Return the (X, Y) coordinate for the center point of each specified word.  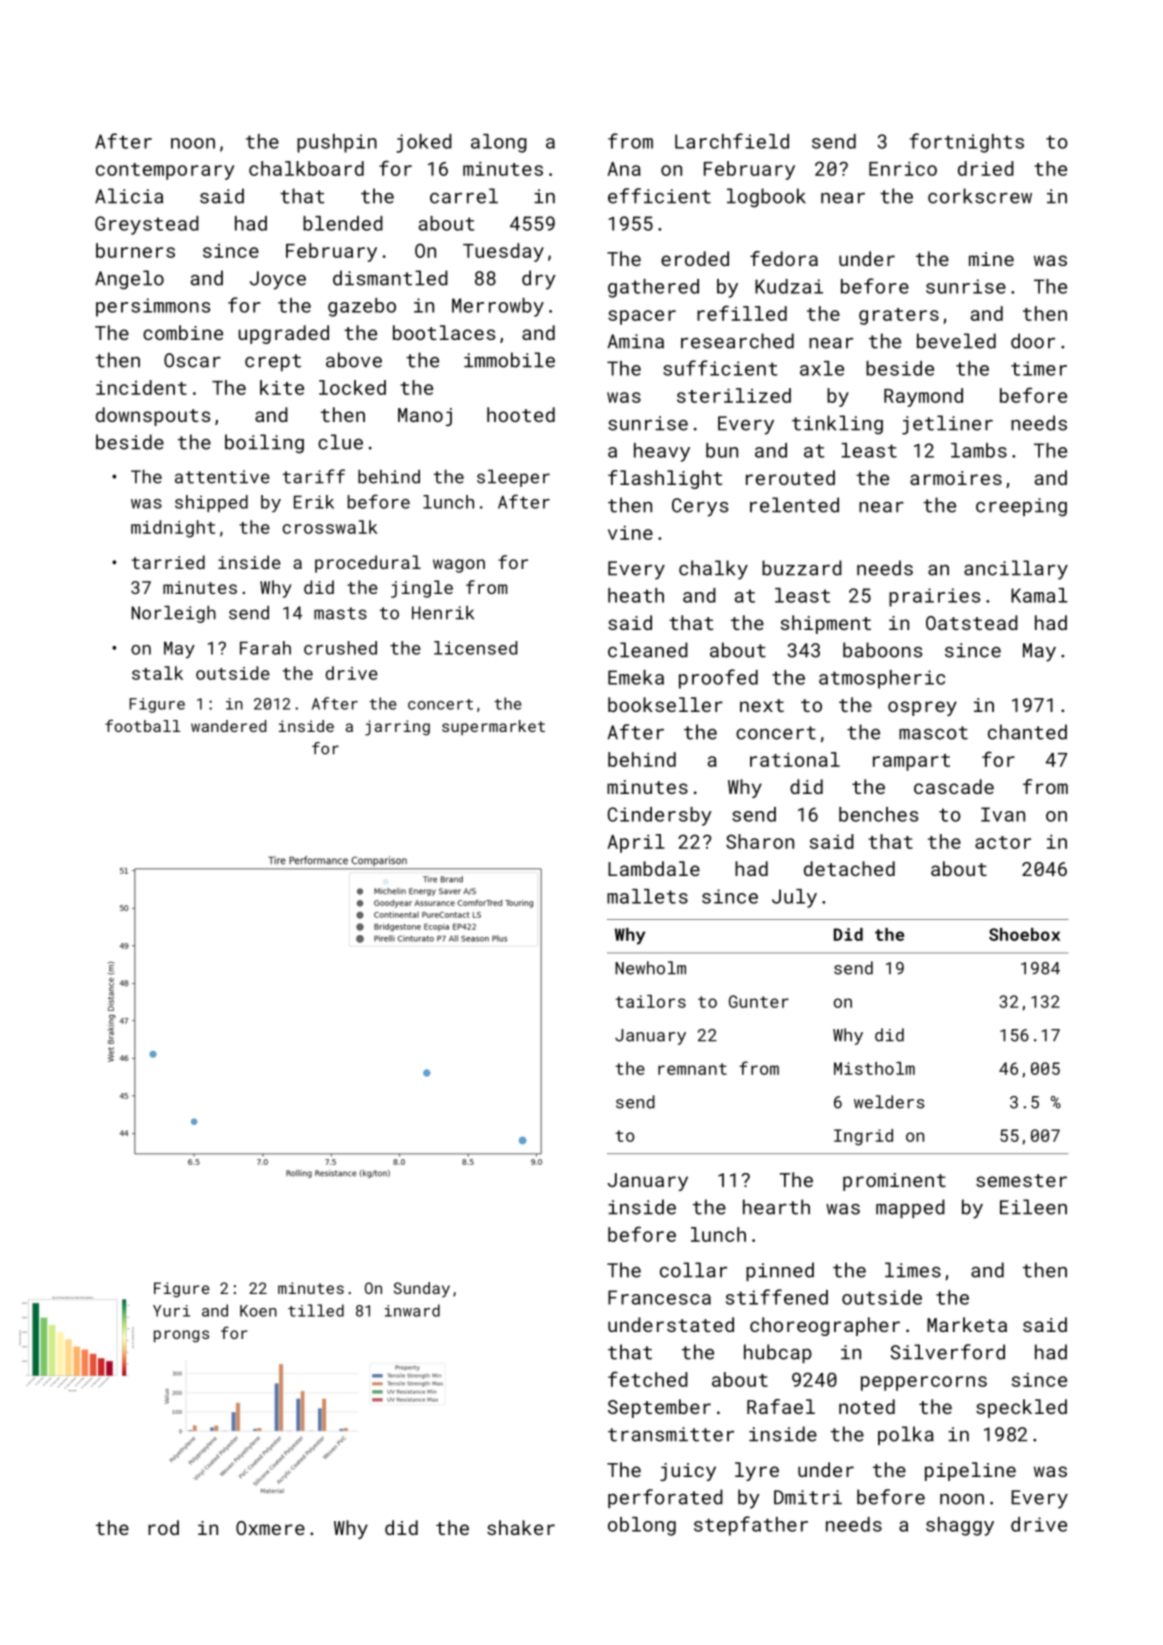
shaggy (960, 1526)
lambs (979, 450)
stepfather (751, 1526)
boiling (264, 444)
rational (795, 759)
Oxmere (270, 1528)
